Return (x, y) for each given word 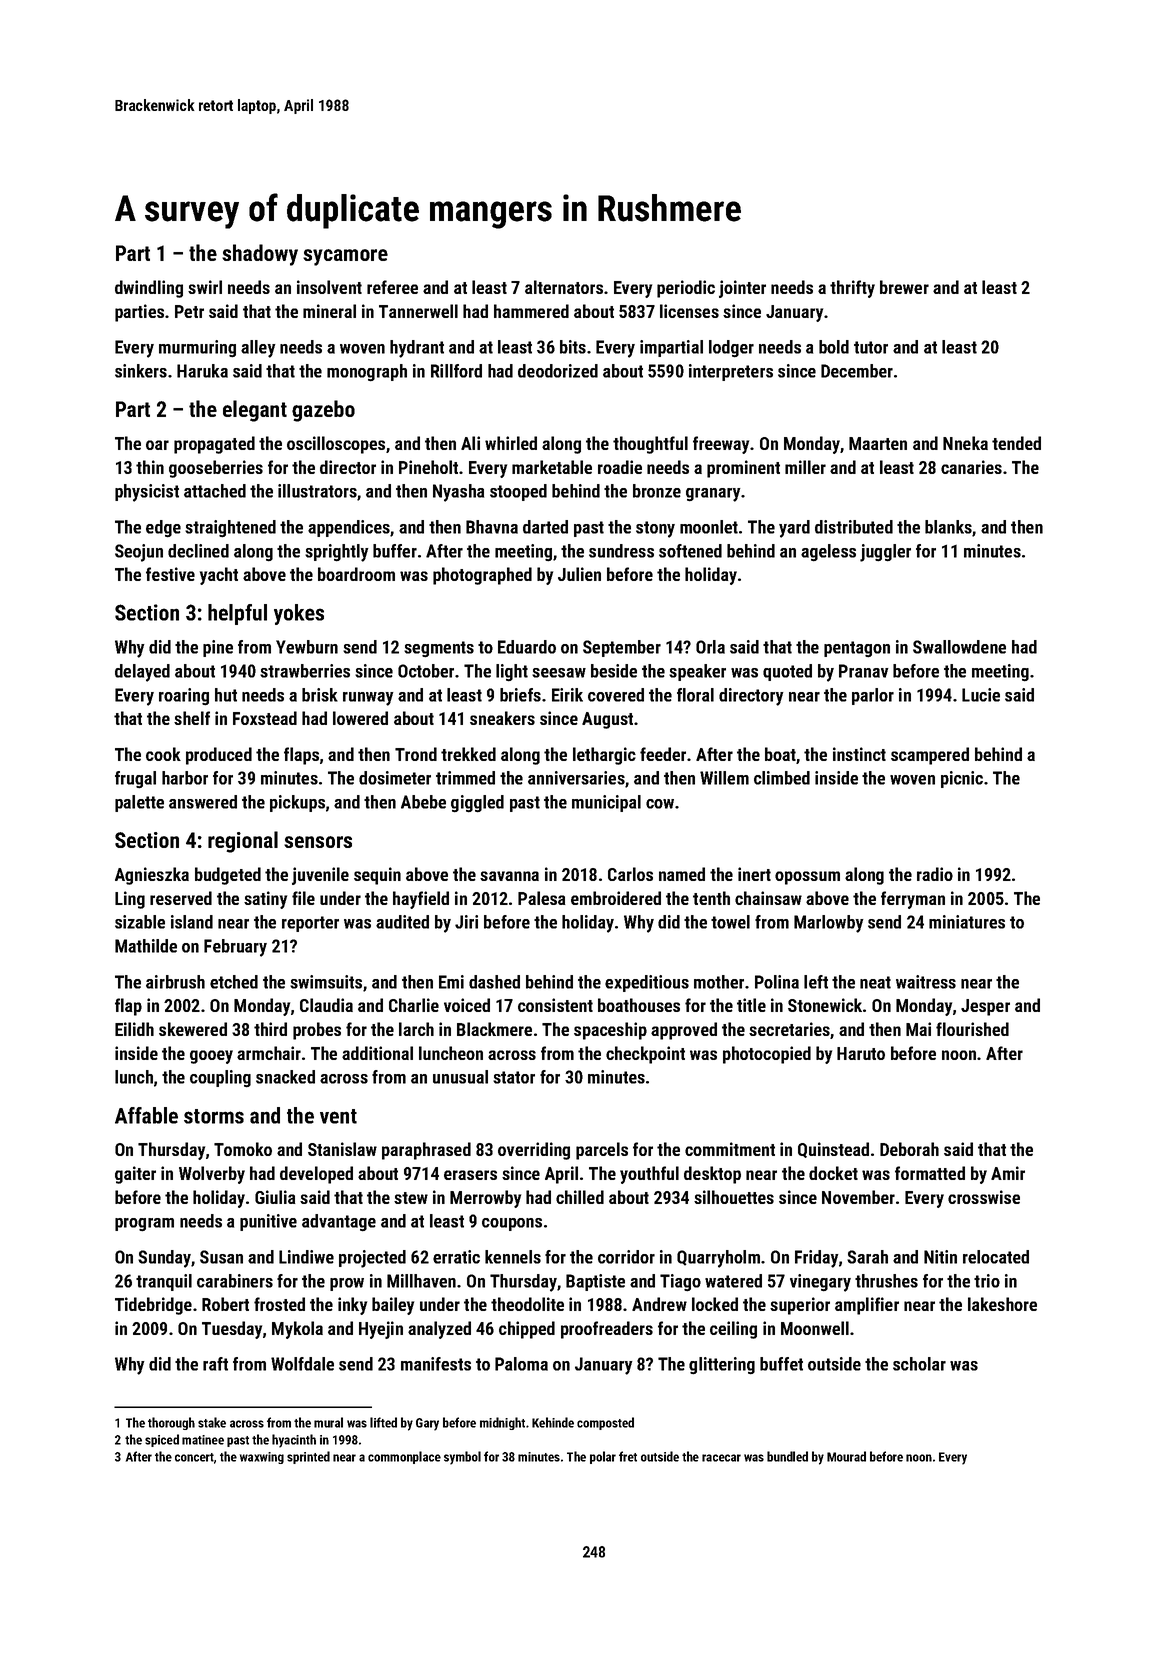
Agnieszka (152, 876)
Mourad (846, 1456)
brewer (904, 287)
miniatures (967, 922)
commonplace (404, 1457)
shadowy (260, 255)
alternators (564, 287)
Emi (451, 982)
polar (603, 1457)
